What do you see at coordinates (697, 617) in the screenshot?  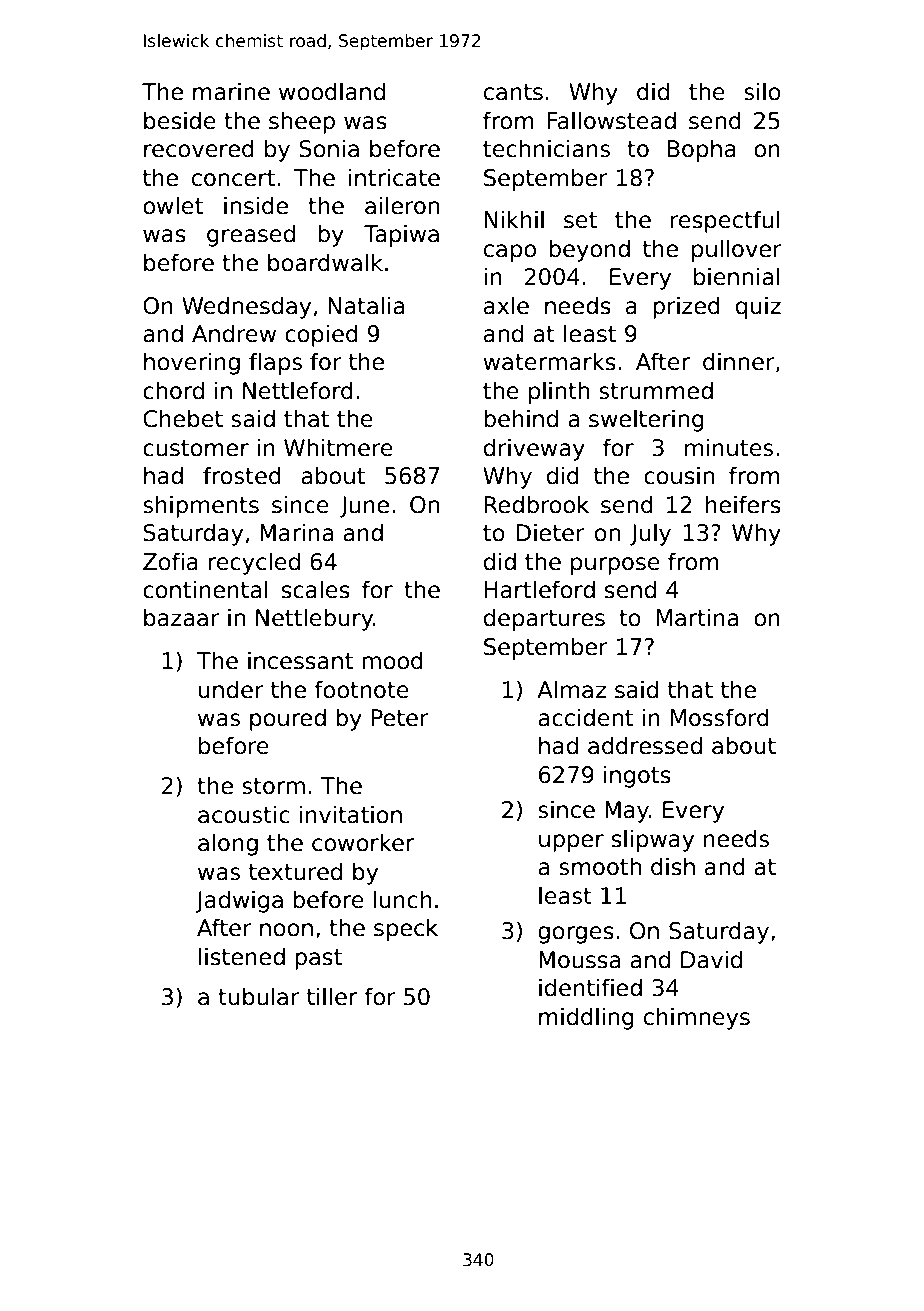 I see `Martina` at bounding box center [697, 617].
